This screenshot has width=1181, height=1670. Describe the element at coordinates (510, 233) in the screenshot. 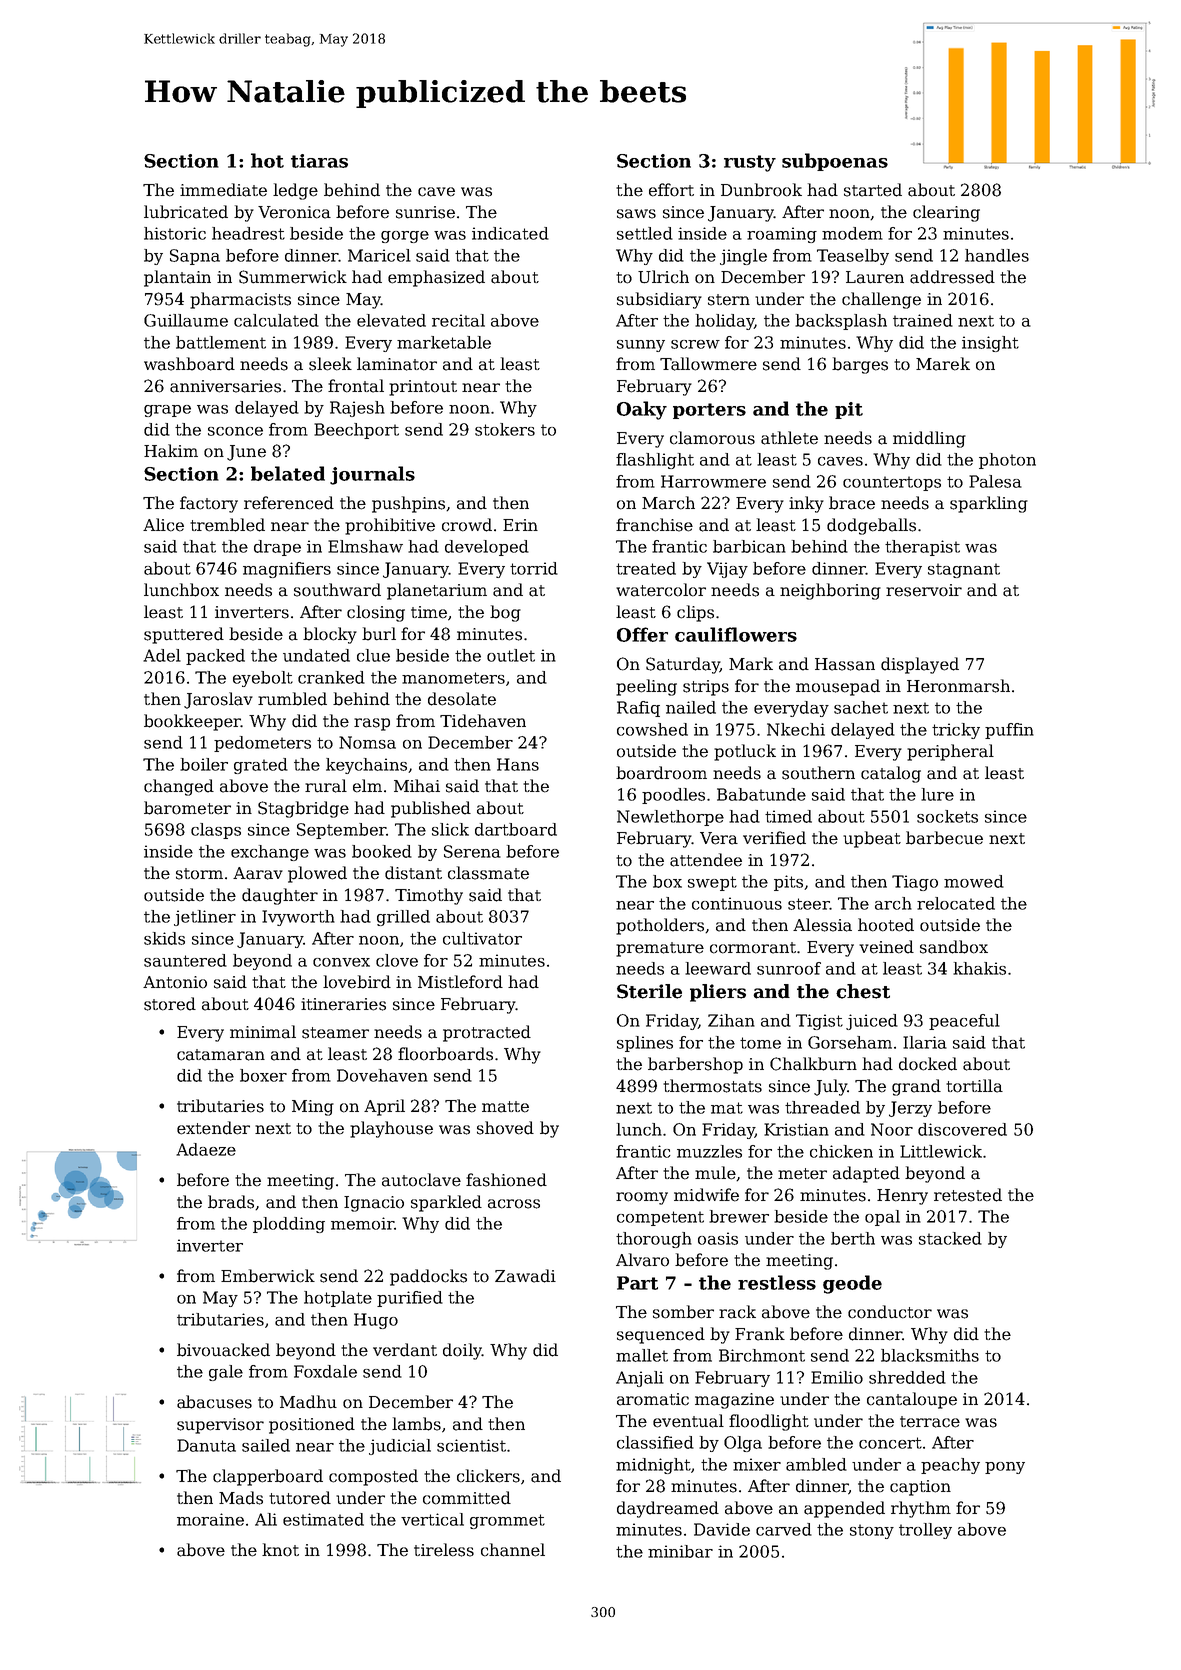

I see `indicated` at that location.
